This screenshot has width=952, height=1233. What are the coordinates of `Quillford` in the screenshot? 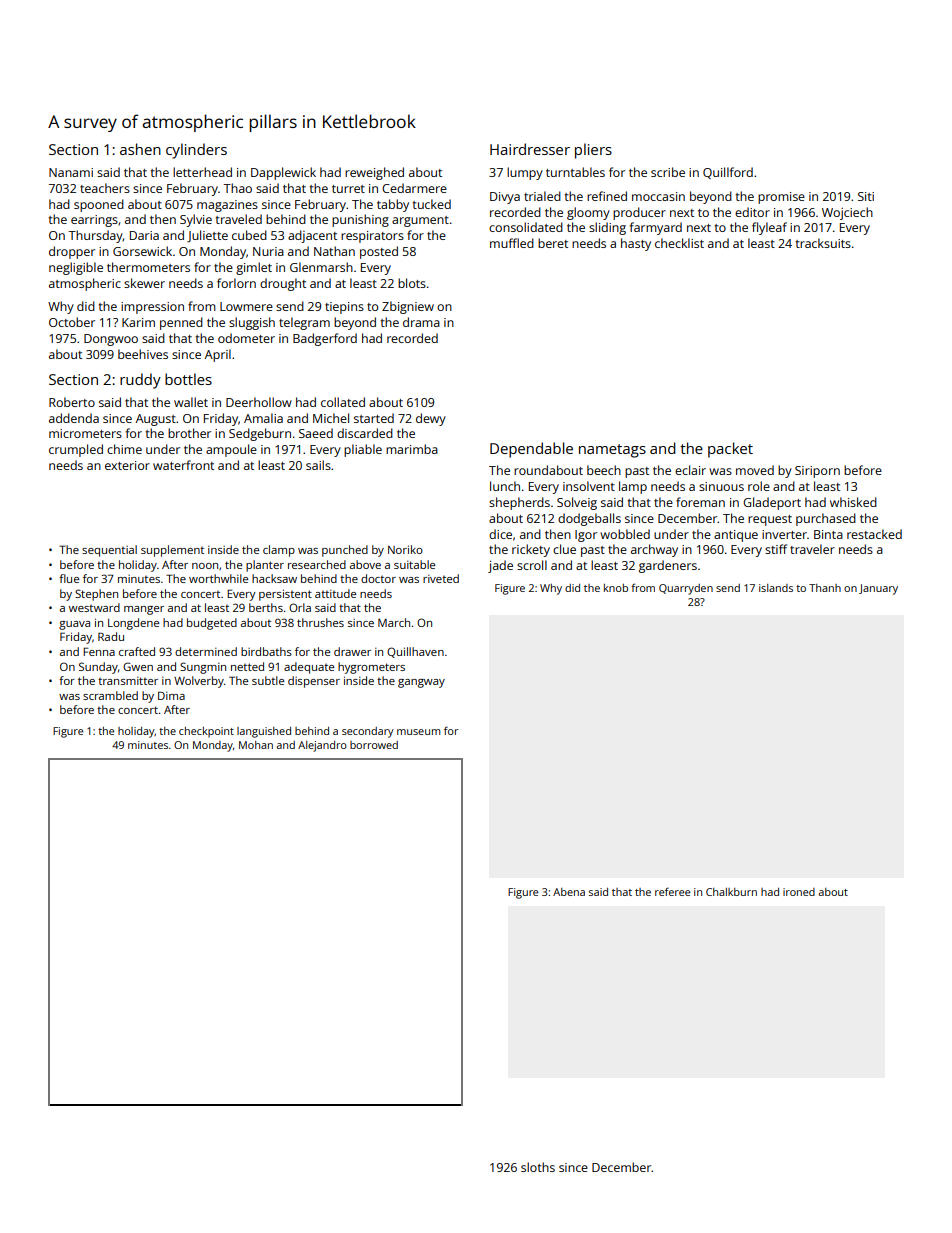 It's located at (728, 173).
